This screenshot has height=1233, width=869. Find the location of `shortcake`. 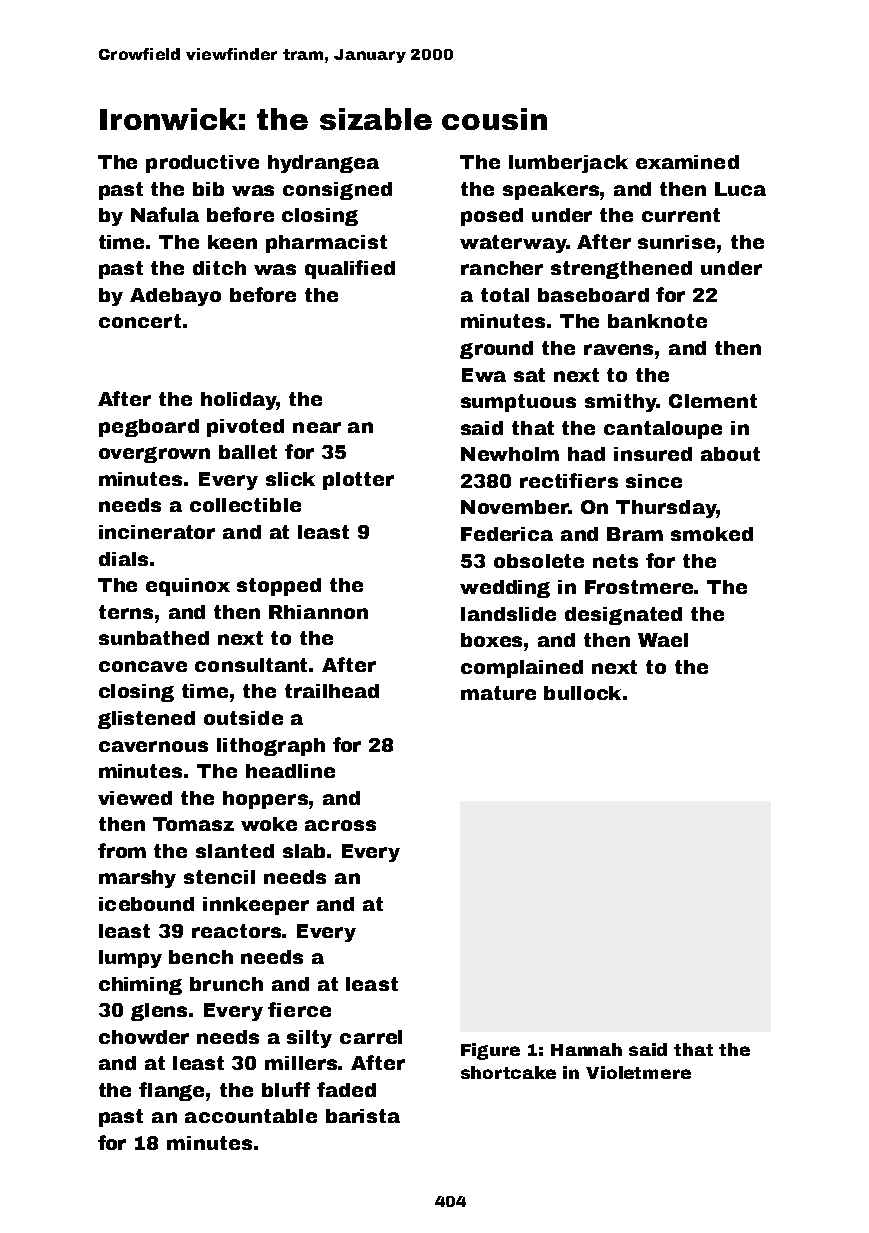

shortcake is located at coordinates (508, 1072).
